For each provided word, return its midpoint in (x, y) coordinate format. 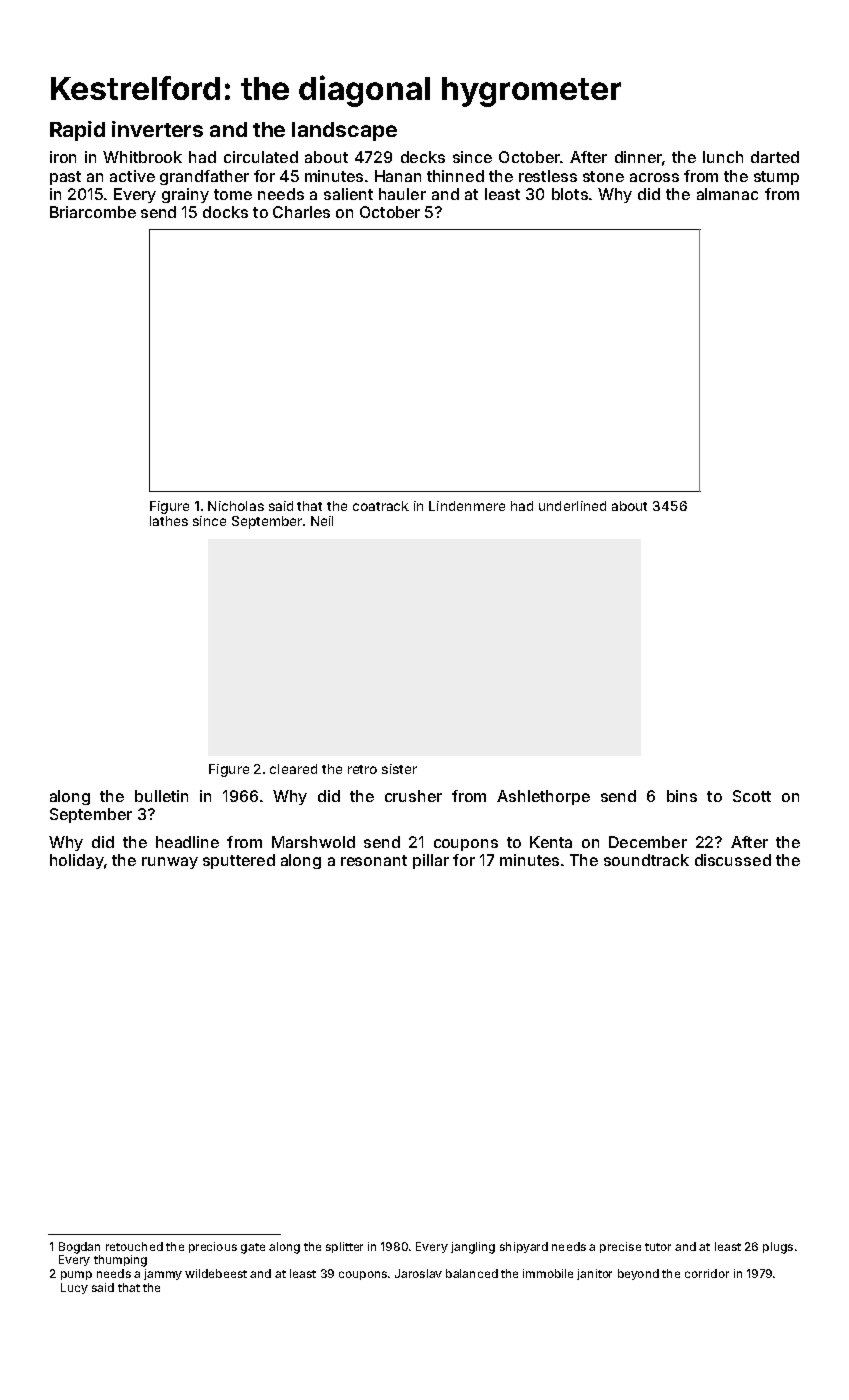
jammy (163, 1274)
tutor (658, 1247)
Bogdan (79, 1248)
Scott (752, 796)
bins (682, 796)
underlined (572, 506)
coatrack (381, 506)
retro (362, 769)
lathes (169, 521)
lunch (723, 157)
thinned (455, 176)
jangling (473, 1248)
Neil (322, 521)
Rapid (77, 131)
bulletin (161, 796)
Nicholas (236, 506)
